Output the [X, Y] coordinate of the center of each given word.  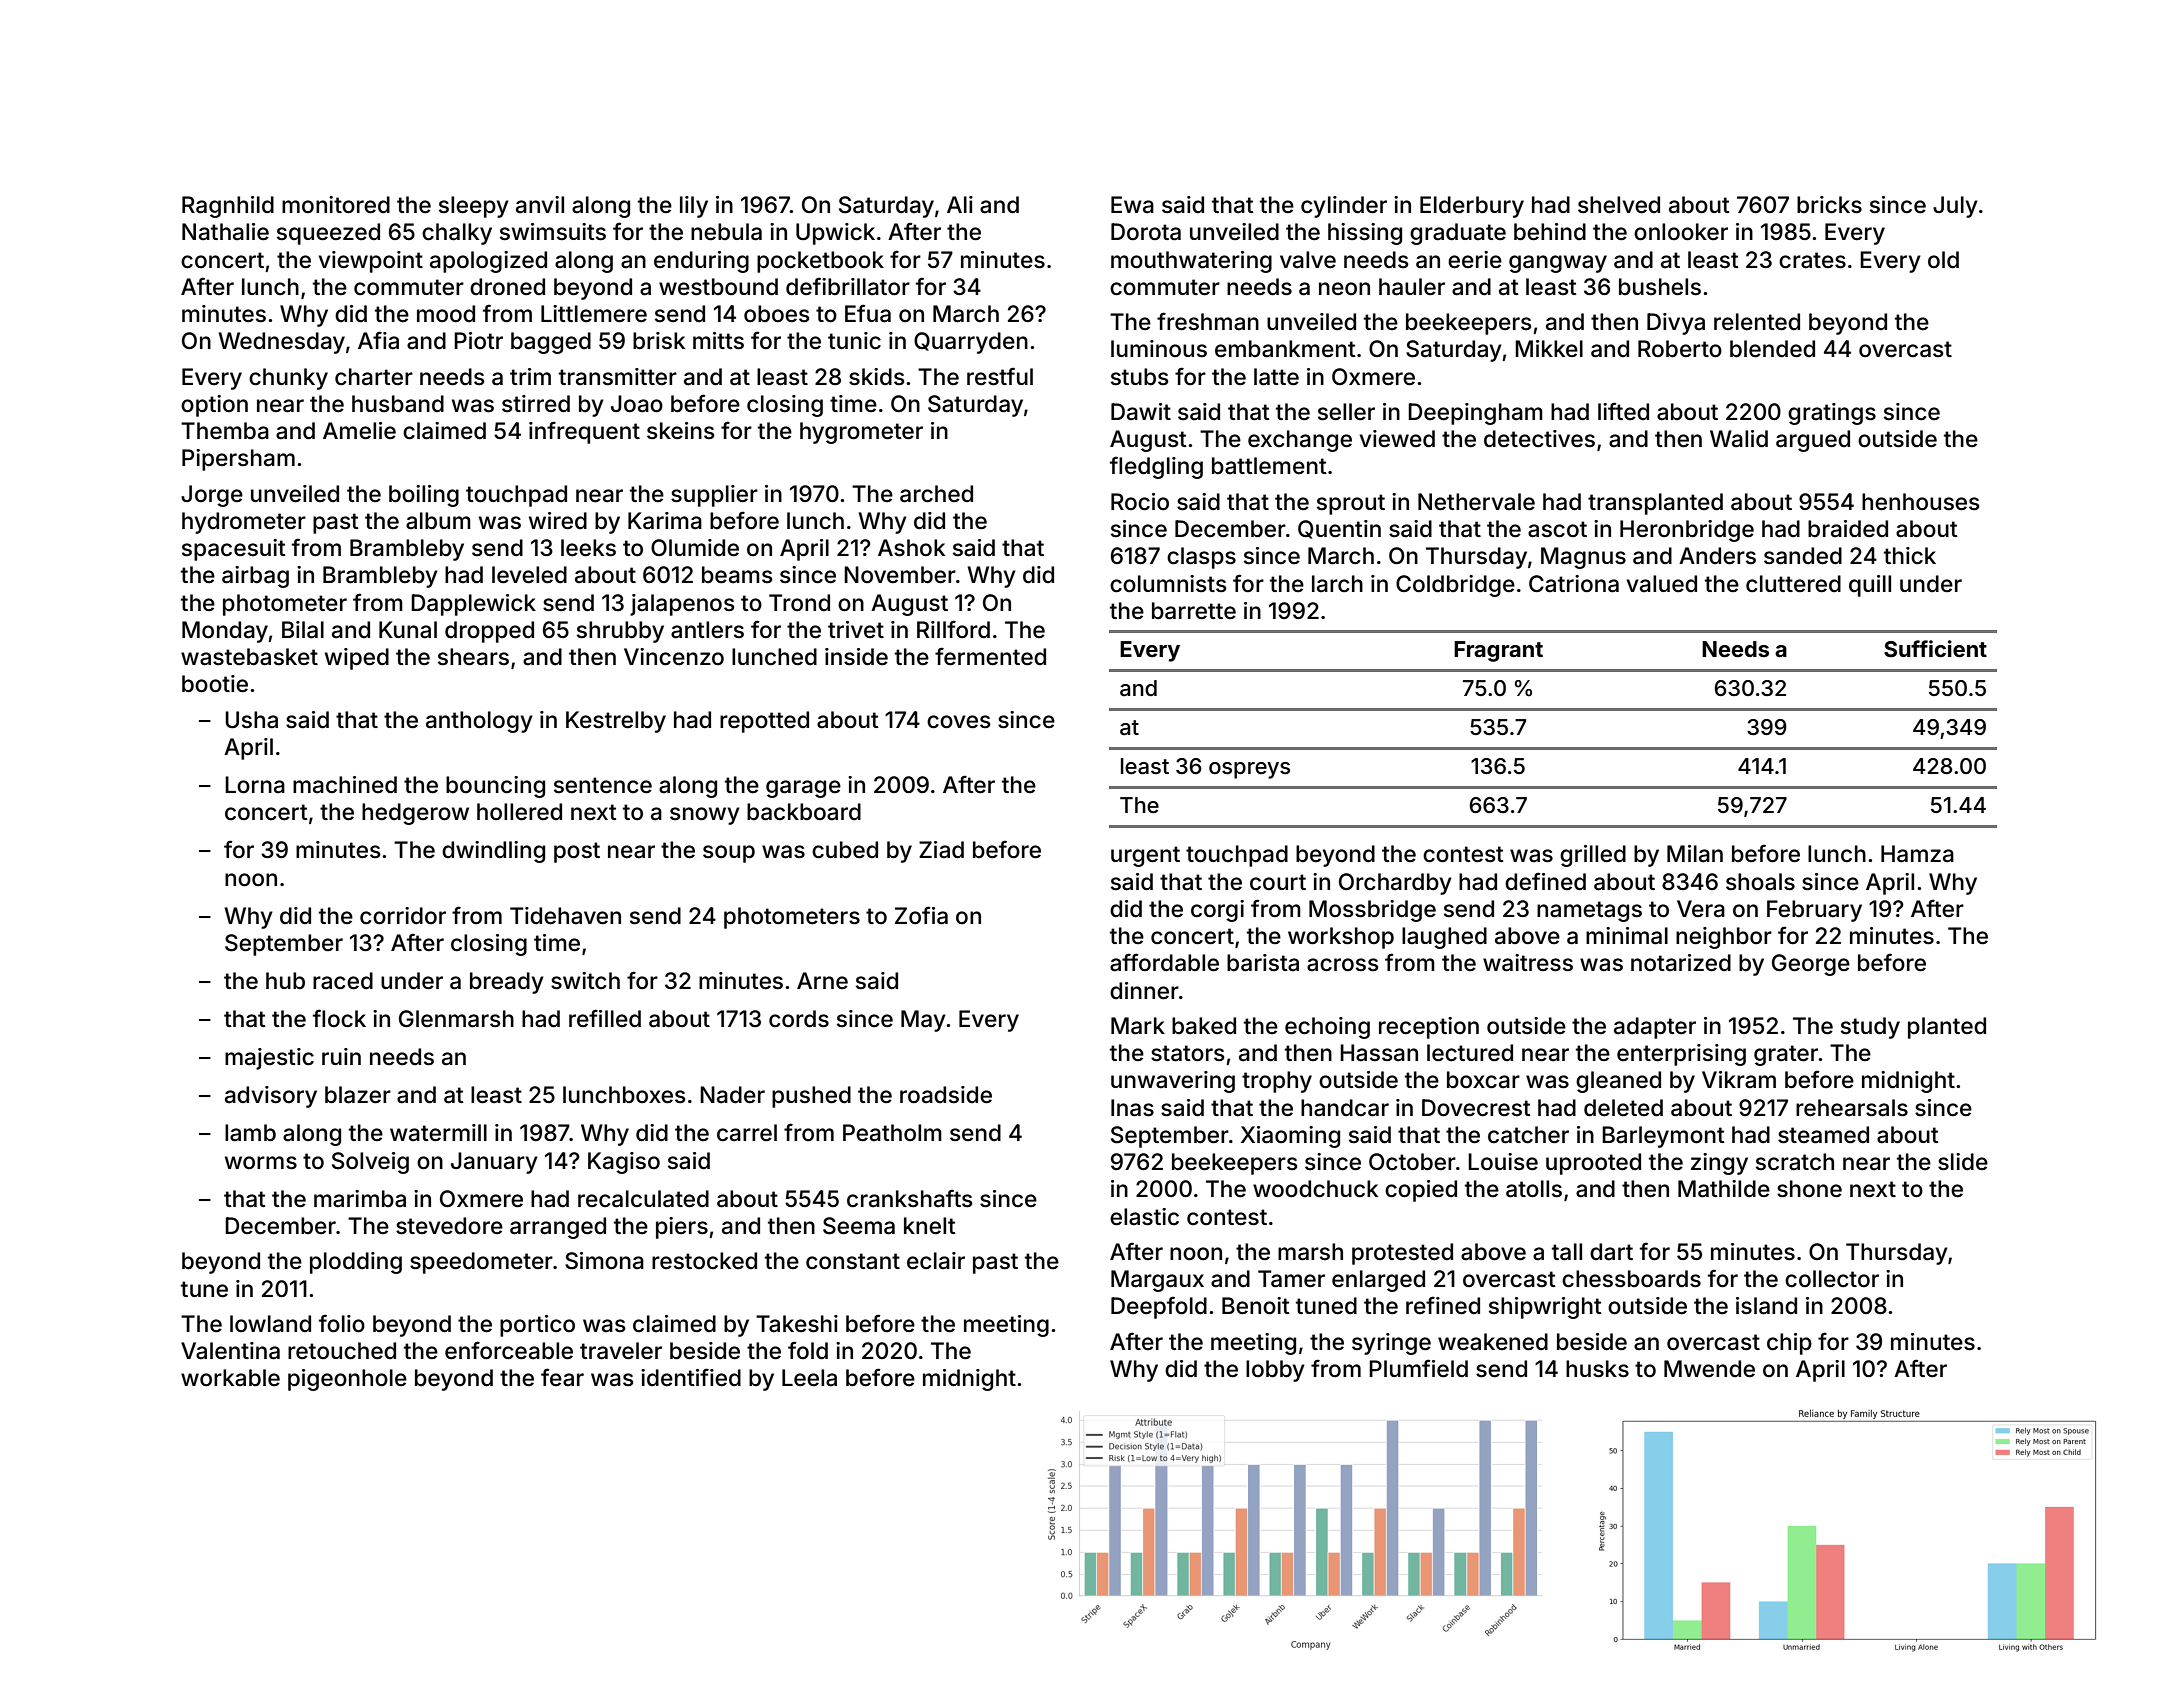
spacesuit [234, 550]
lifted [1623, 411]
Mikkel [1549, 348]
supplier [714, 496]
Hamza [1917, 854]
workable [230, 1378]
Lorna [255, 785]
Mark [1138, 1026]
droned [507, 287]
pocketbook [820, 262]
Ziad [941, 850]
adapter [1655, 1028]
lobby [1275, 1371]
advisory [271, 1097]
